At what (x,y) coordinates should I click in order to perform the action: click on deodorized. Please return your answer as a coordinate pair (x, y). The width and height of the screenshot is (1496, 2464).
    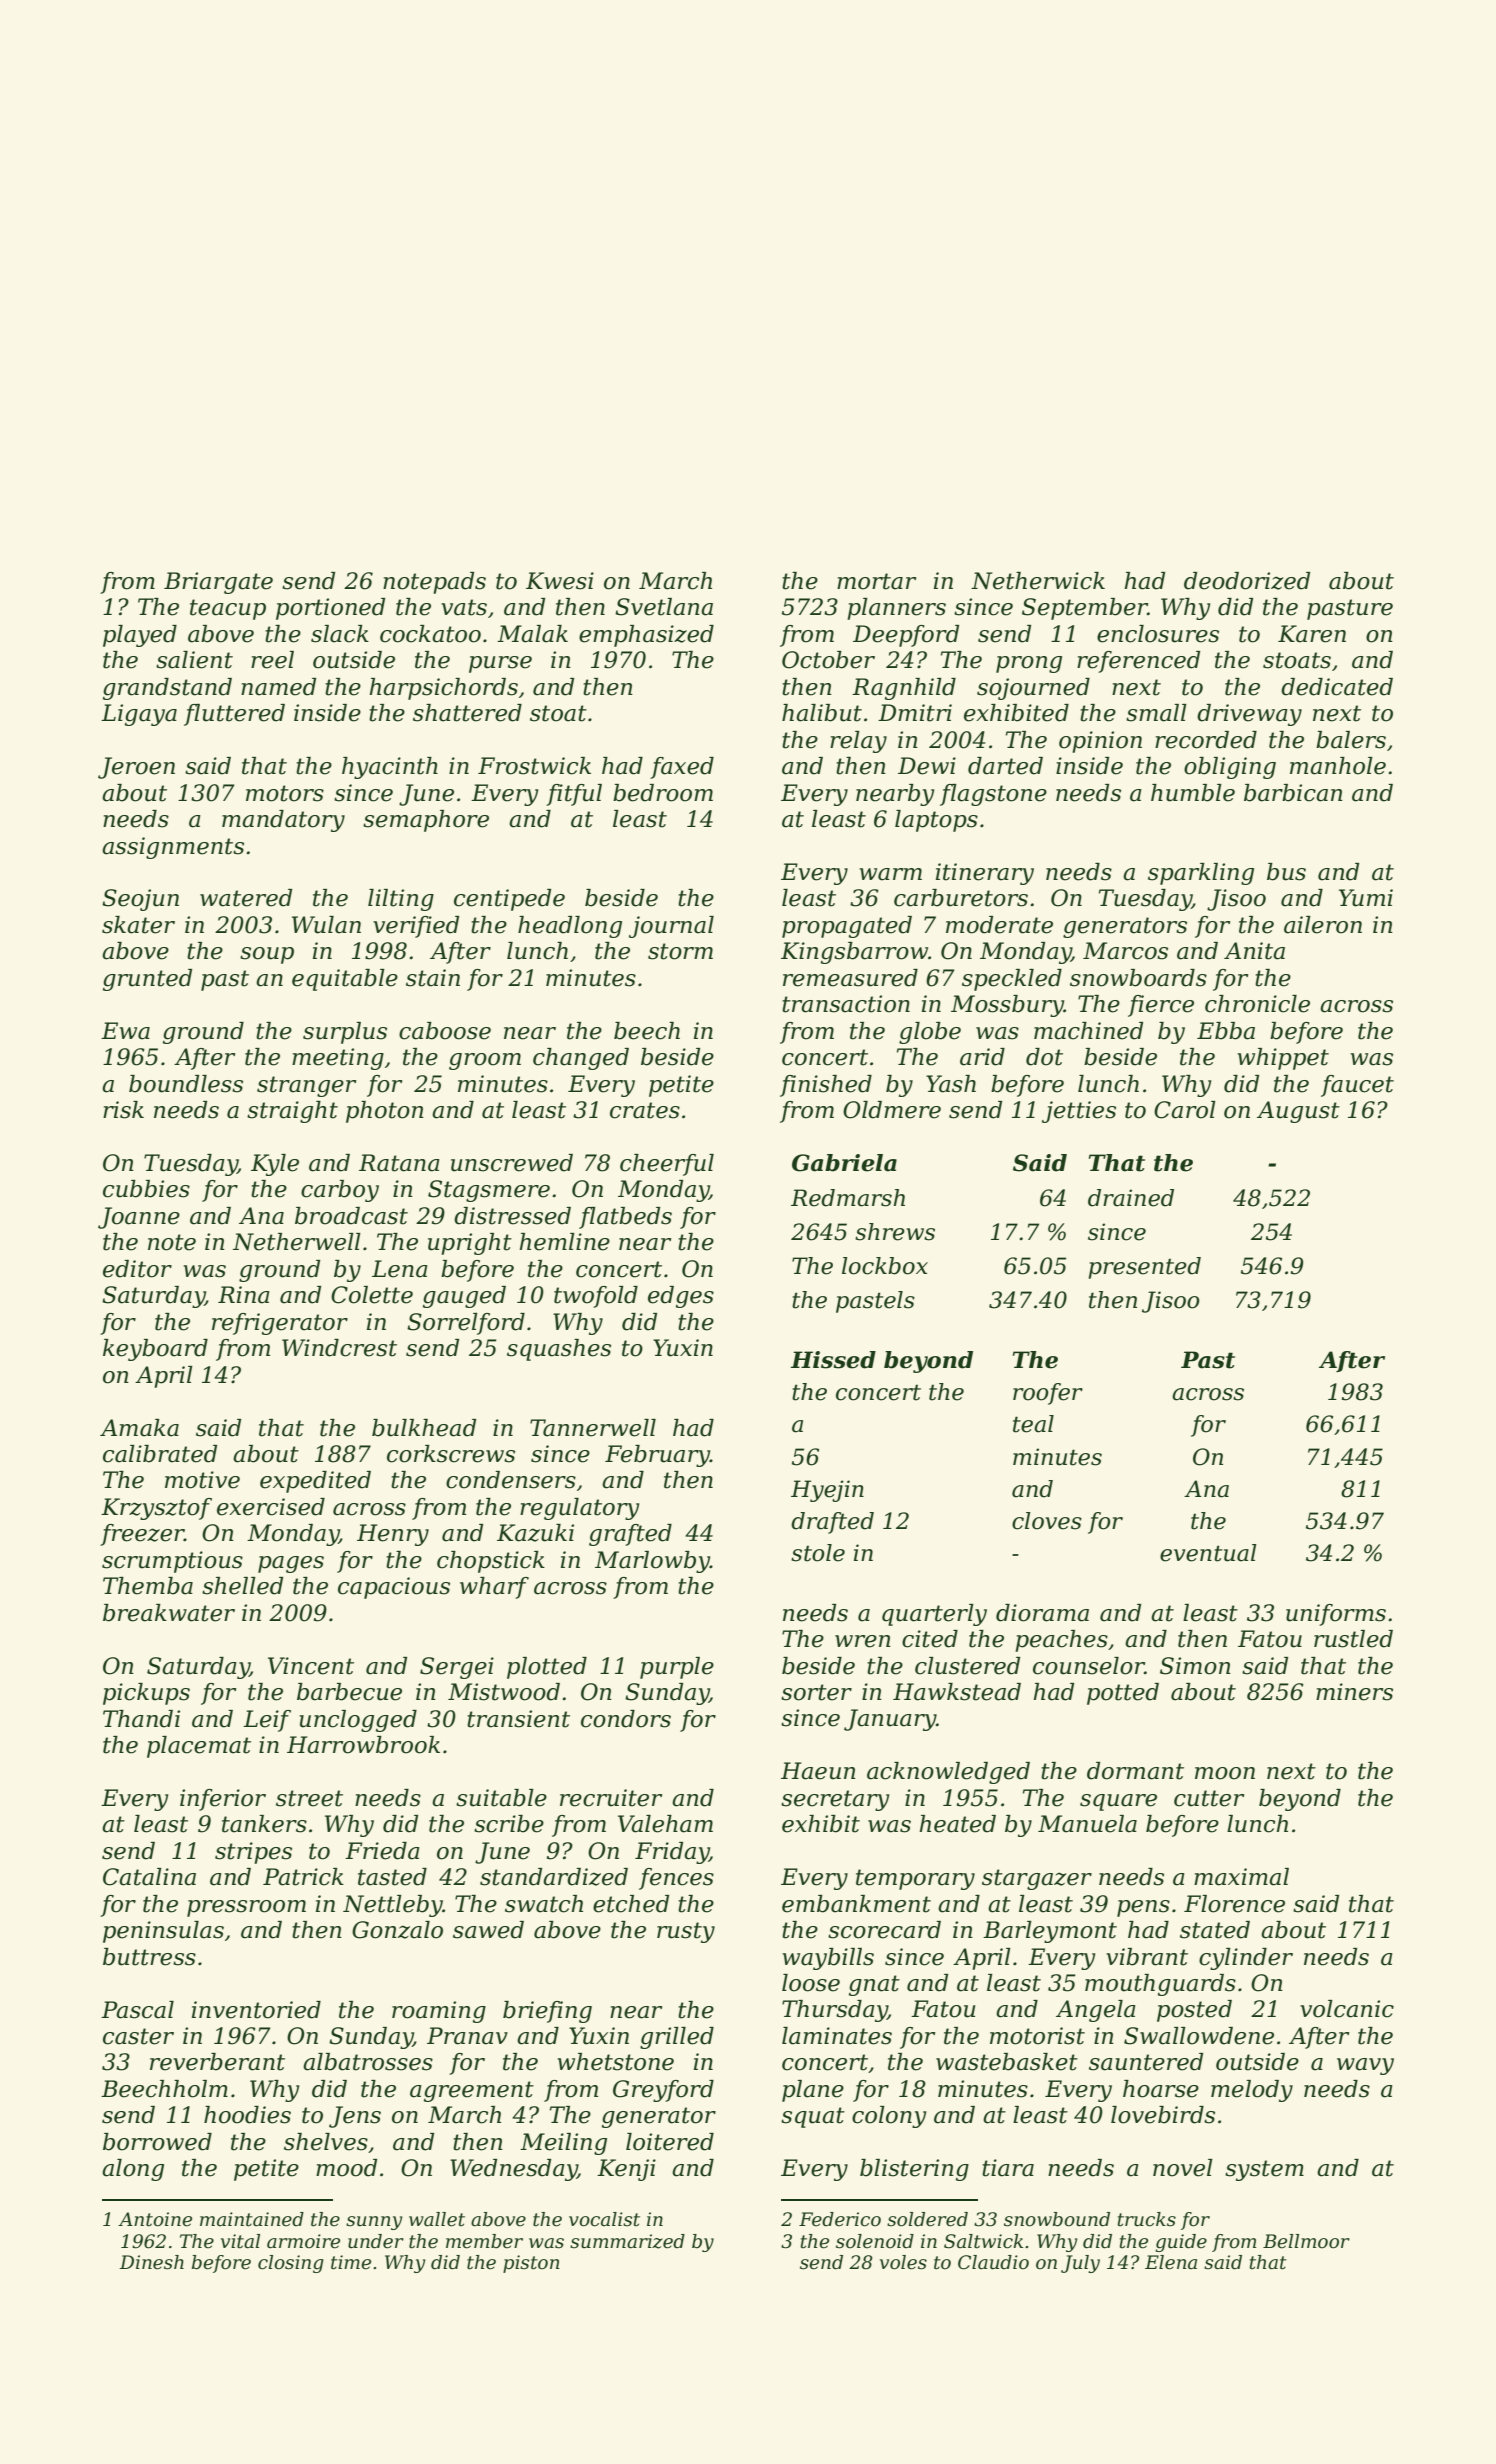
    Looking at the image, I should click on (1247, 581).
